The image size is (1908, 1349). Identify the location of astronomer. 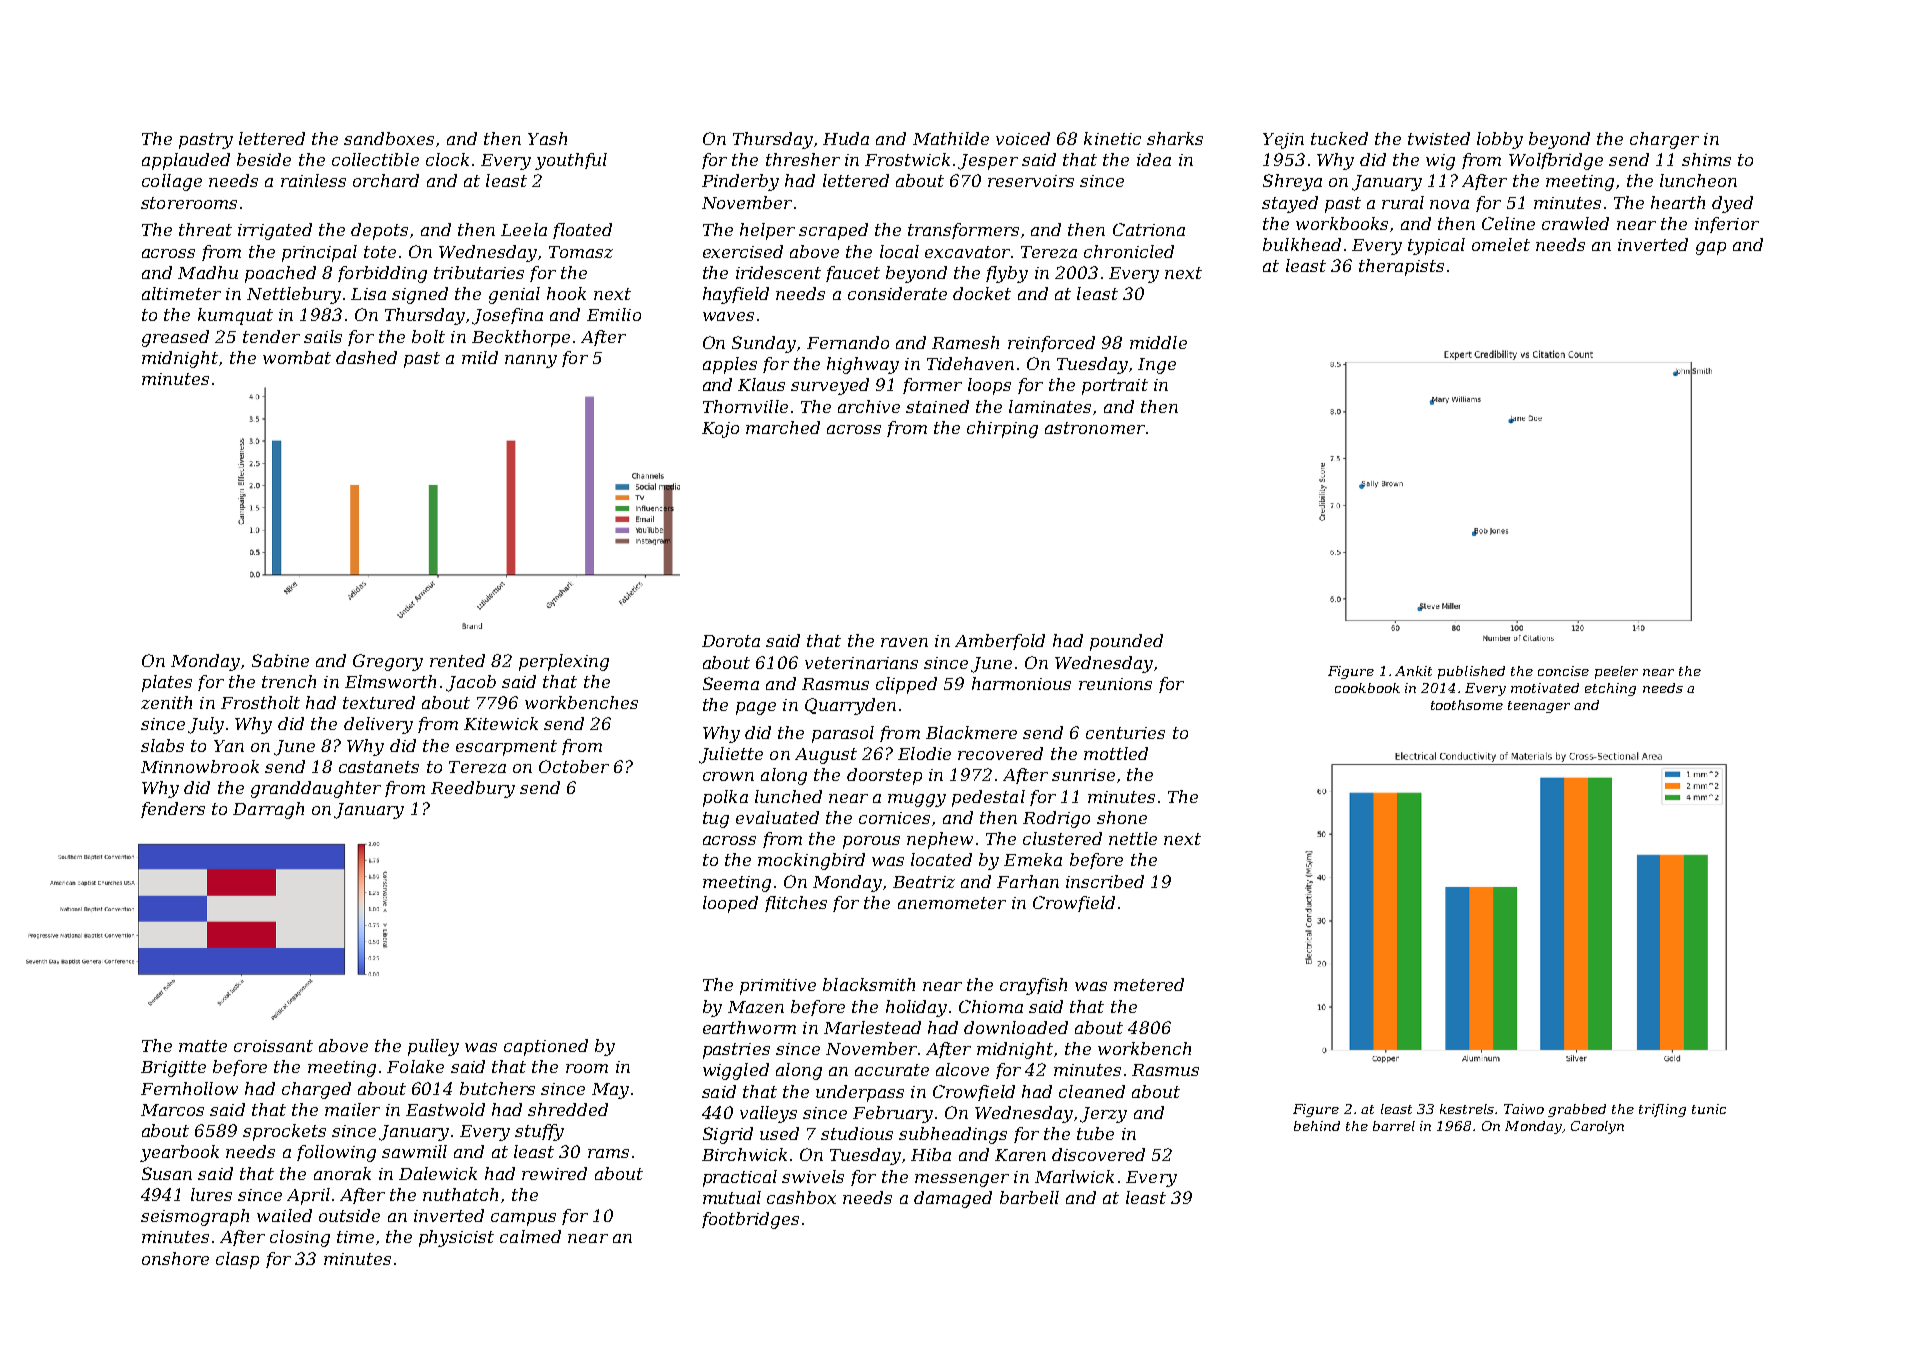
(1095, 428).
